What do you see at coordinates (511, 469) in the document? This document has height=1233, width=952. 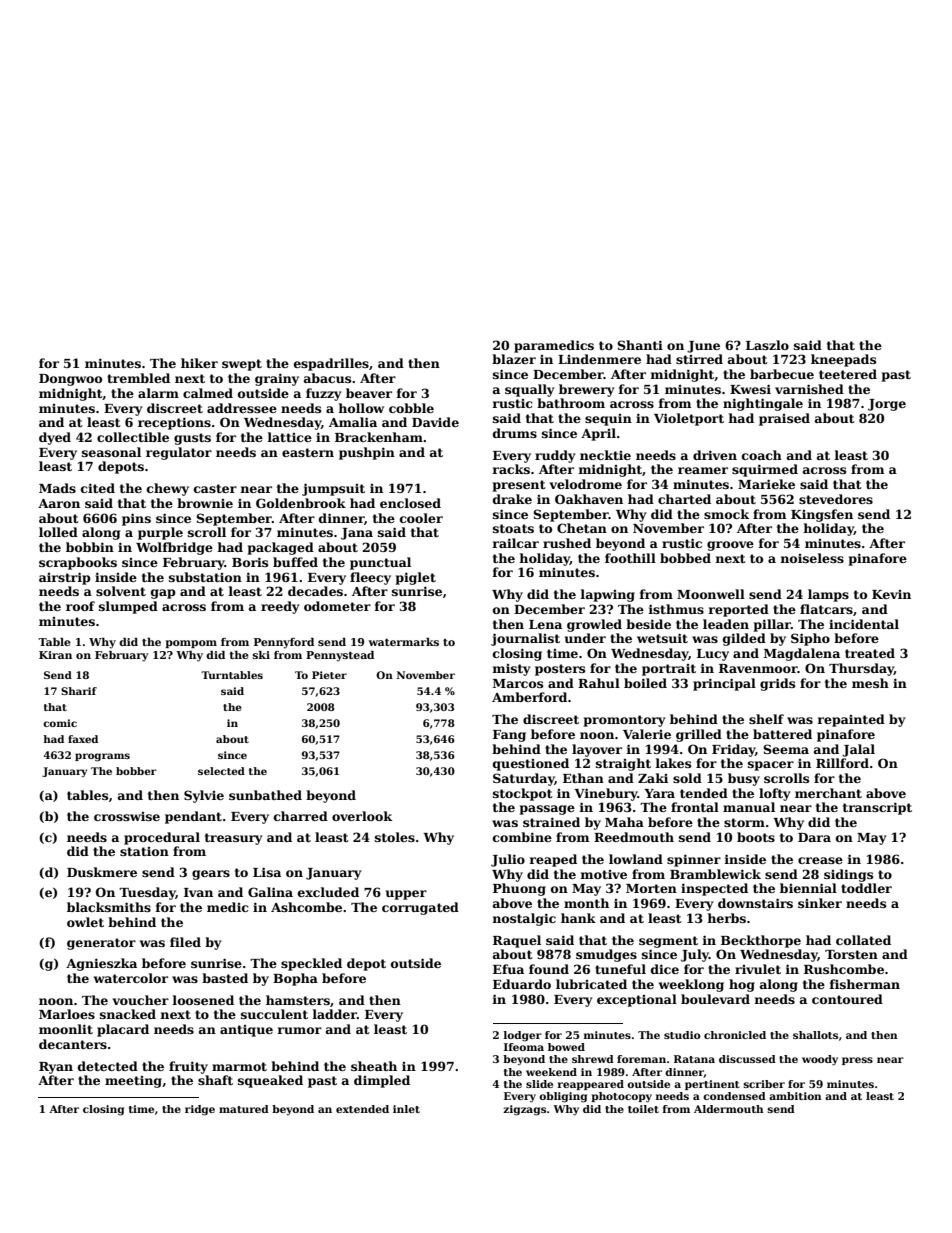 I see `racks` at bounding box center [511, 469].
